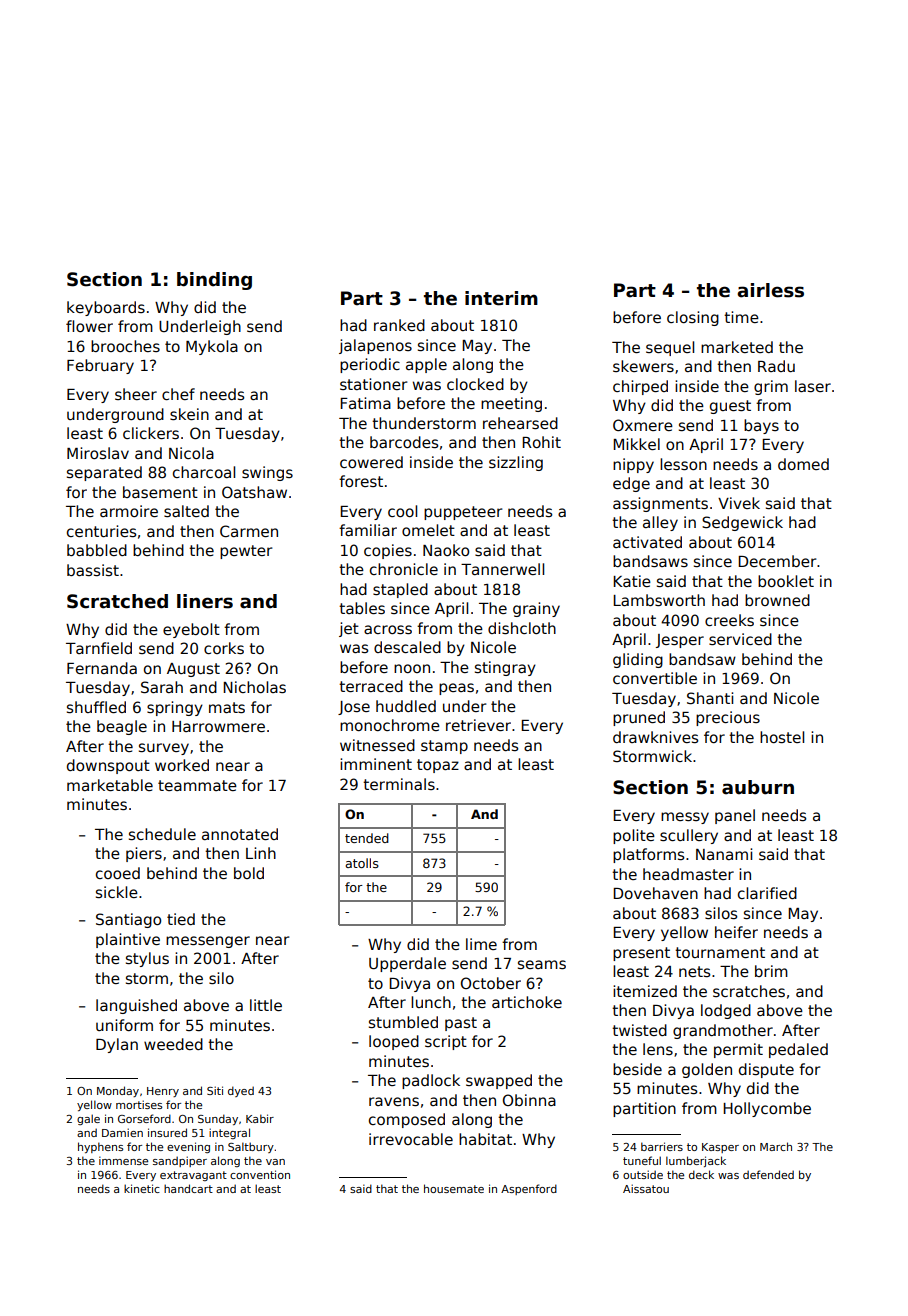  What do you see at coordinates (147, 959) in the screenshot?
I see `stylus` at bounding box center [147, 959].
